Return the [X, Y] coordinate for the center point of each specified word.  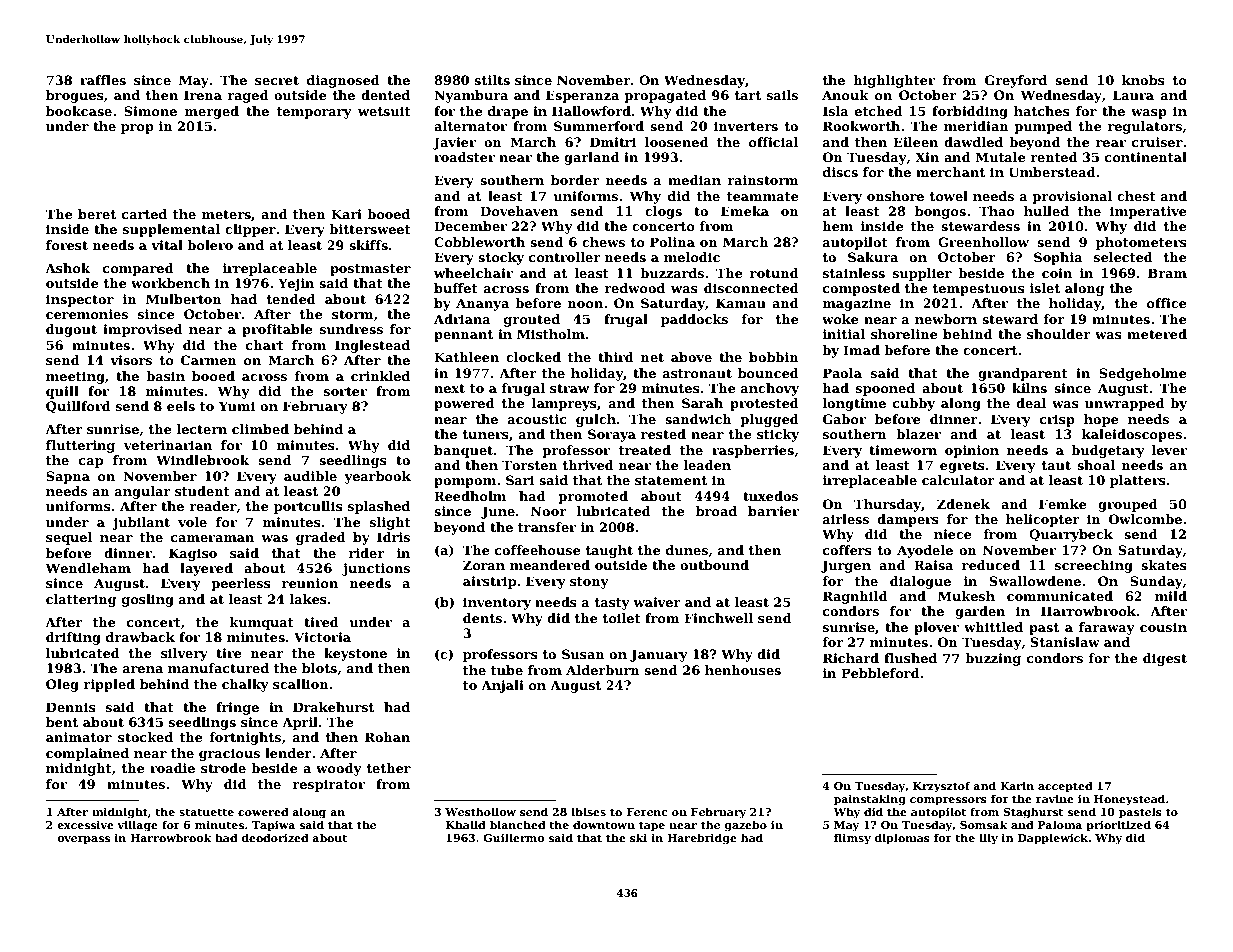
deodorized [275, 837]
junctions [376, 569]
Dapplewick [1053, 839]
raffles [103, 80]
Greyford [1016, 81]
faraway [1107, 628]
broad [716, 511]
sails [782, 95]
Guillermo [513, 837]
